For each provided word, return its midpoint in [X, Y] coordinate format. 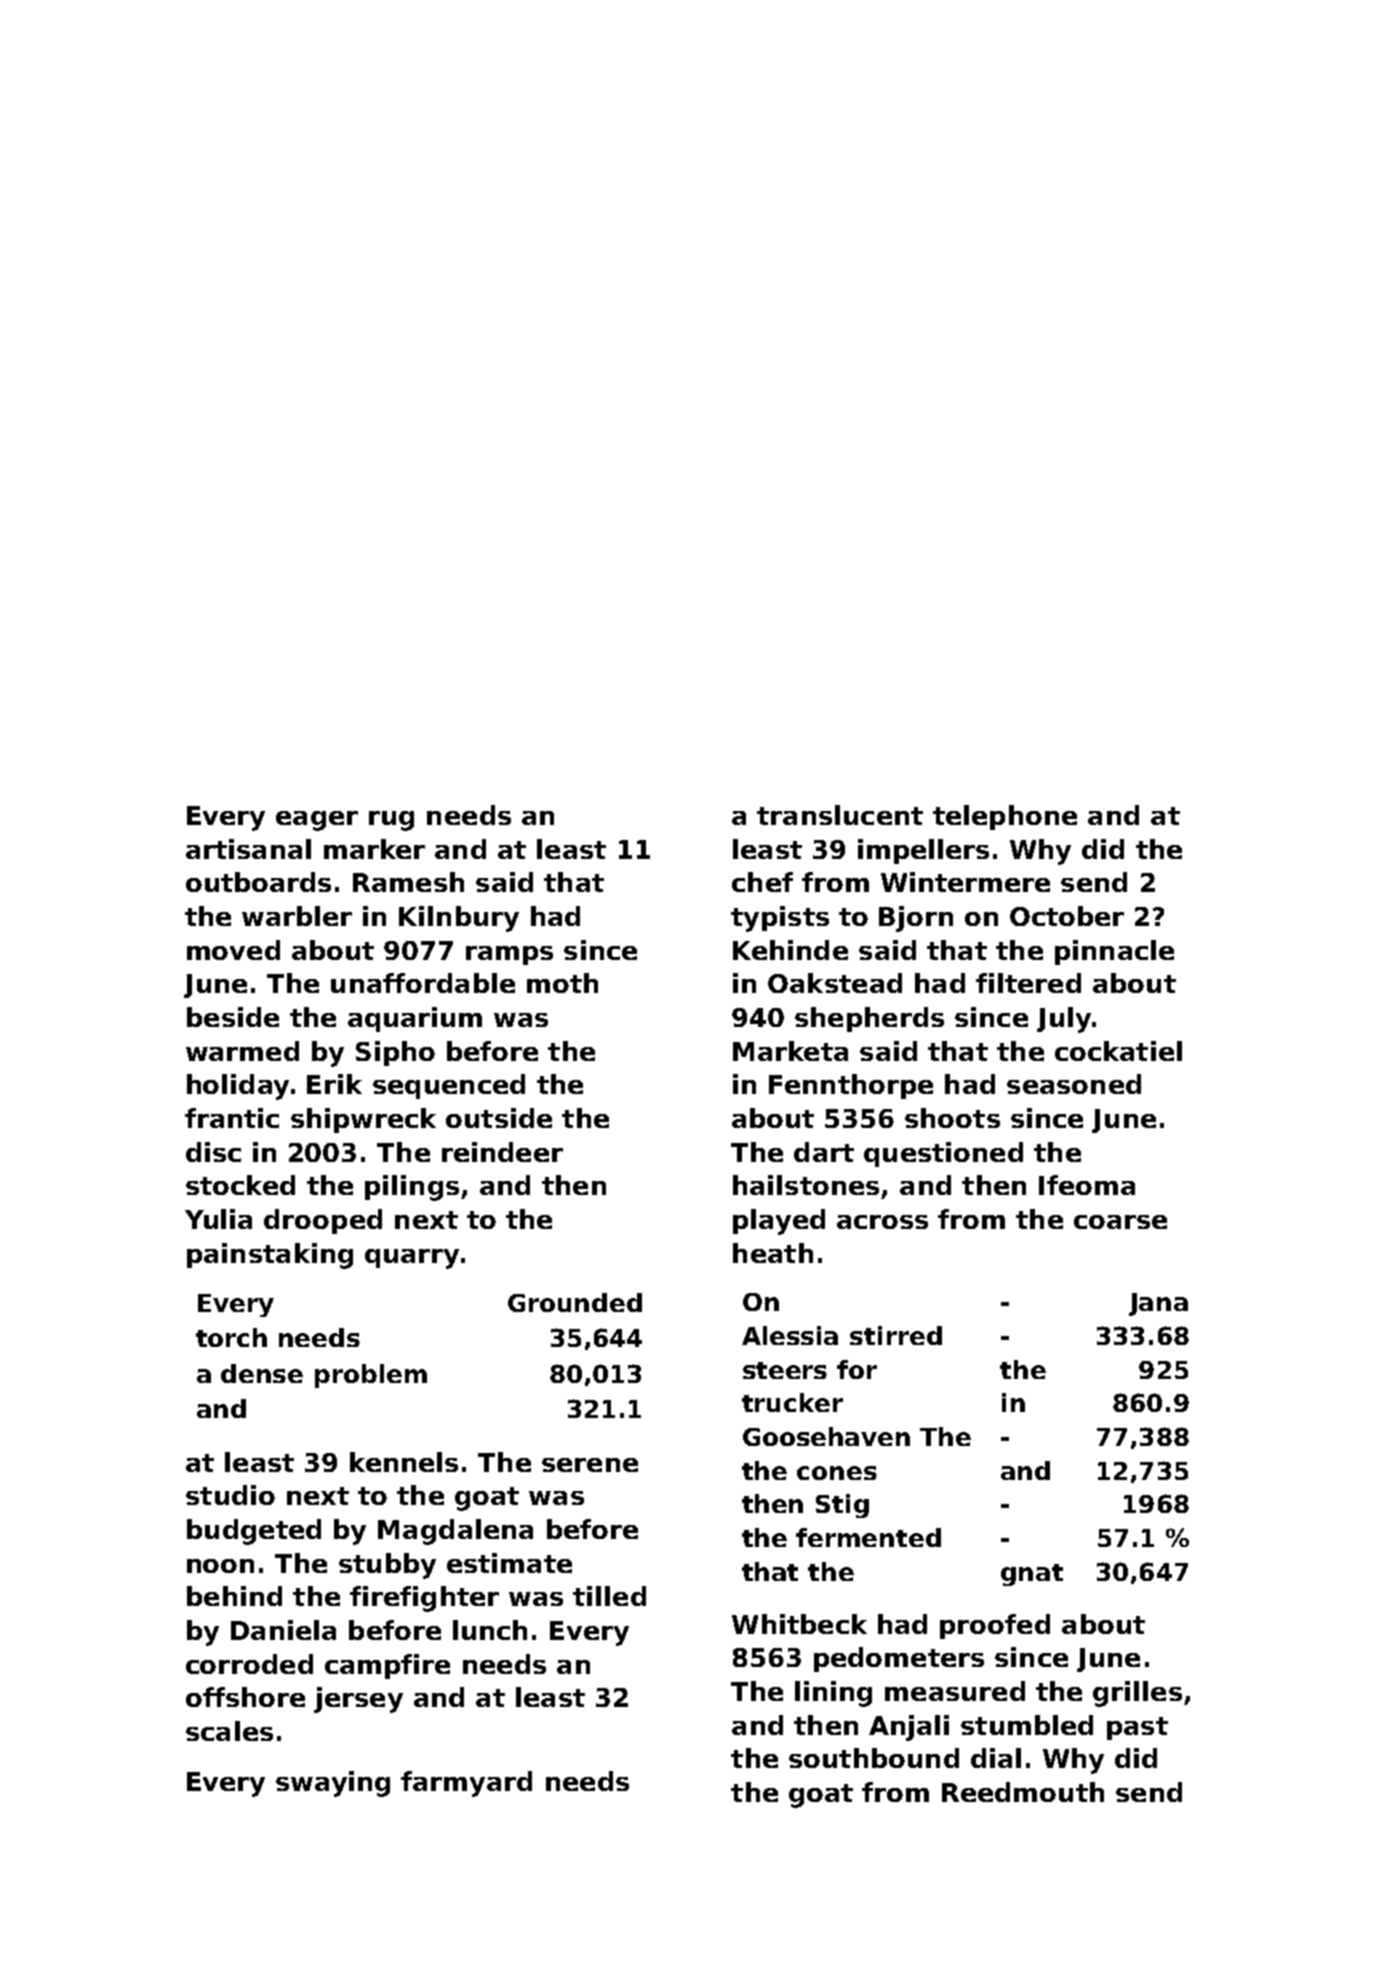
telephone [1005, 817]
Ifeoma [1087, 1185]
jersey [358, 1700]
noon [220, 1566]
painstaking [270, 1256]
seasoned [1074, 1084]
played [779, 1222]
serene [590, 1465]
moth [562, 983]
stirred [896, 1335]
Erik [334, 1084]
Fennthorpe [851, 1086]
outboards [258, 882]
